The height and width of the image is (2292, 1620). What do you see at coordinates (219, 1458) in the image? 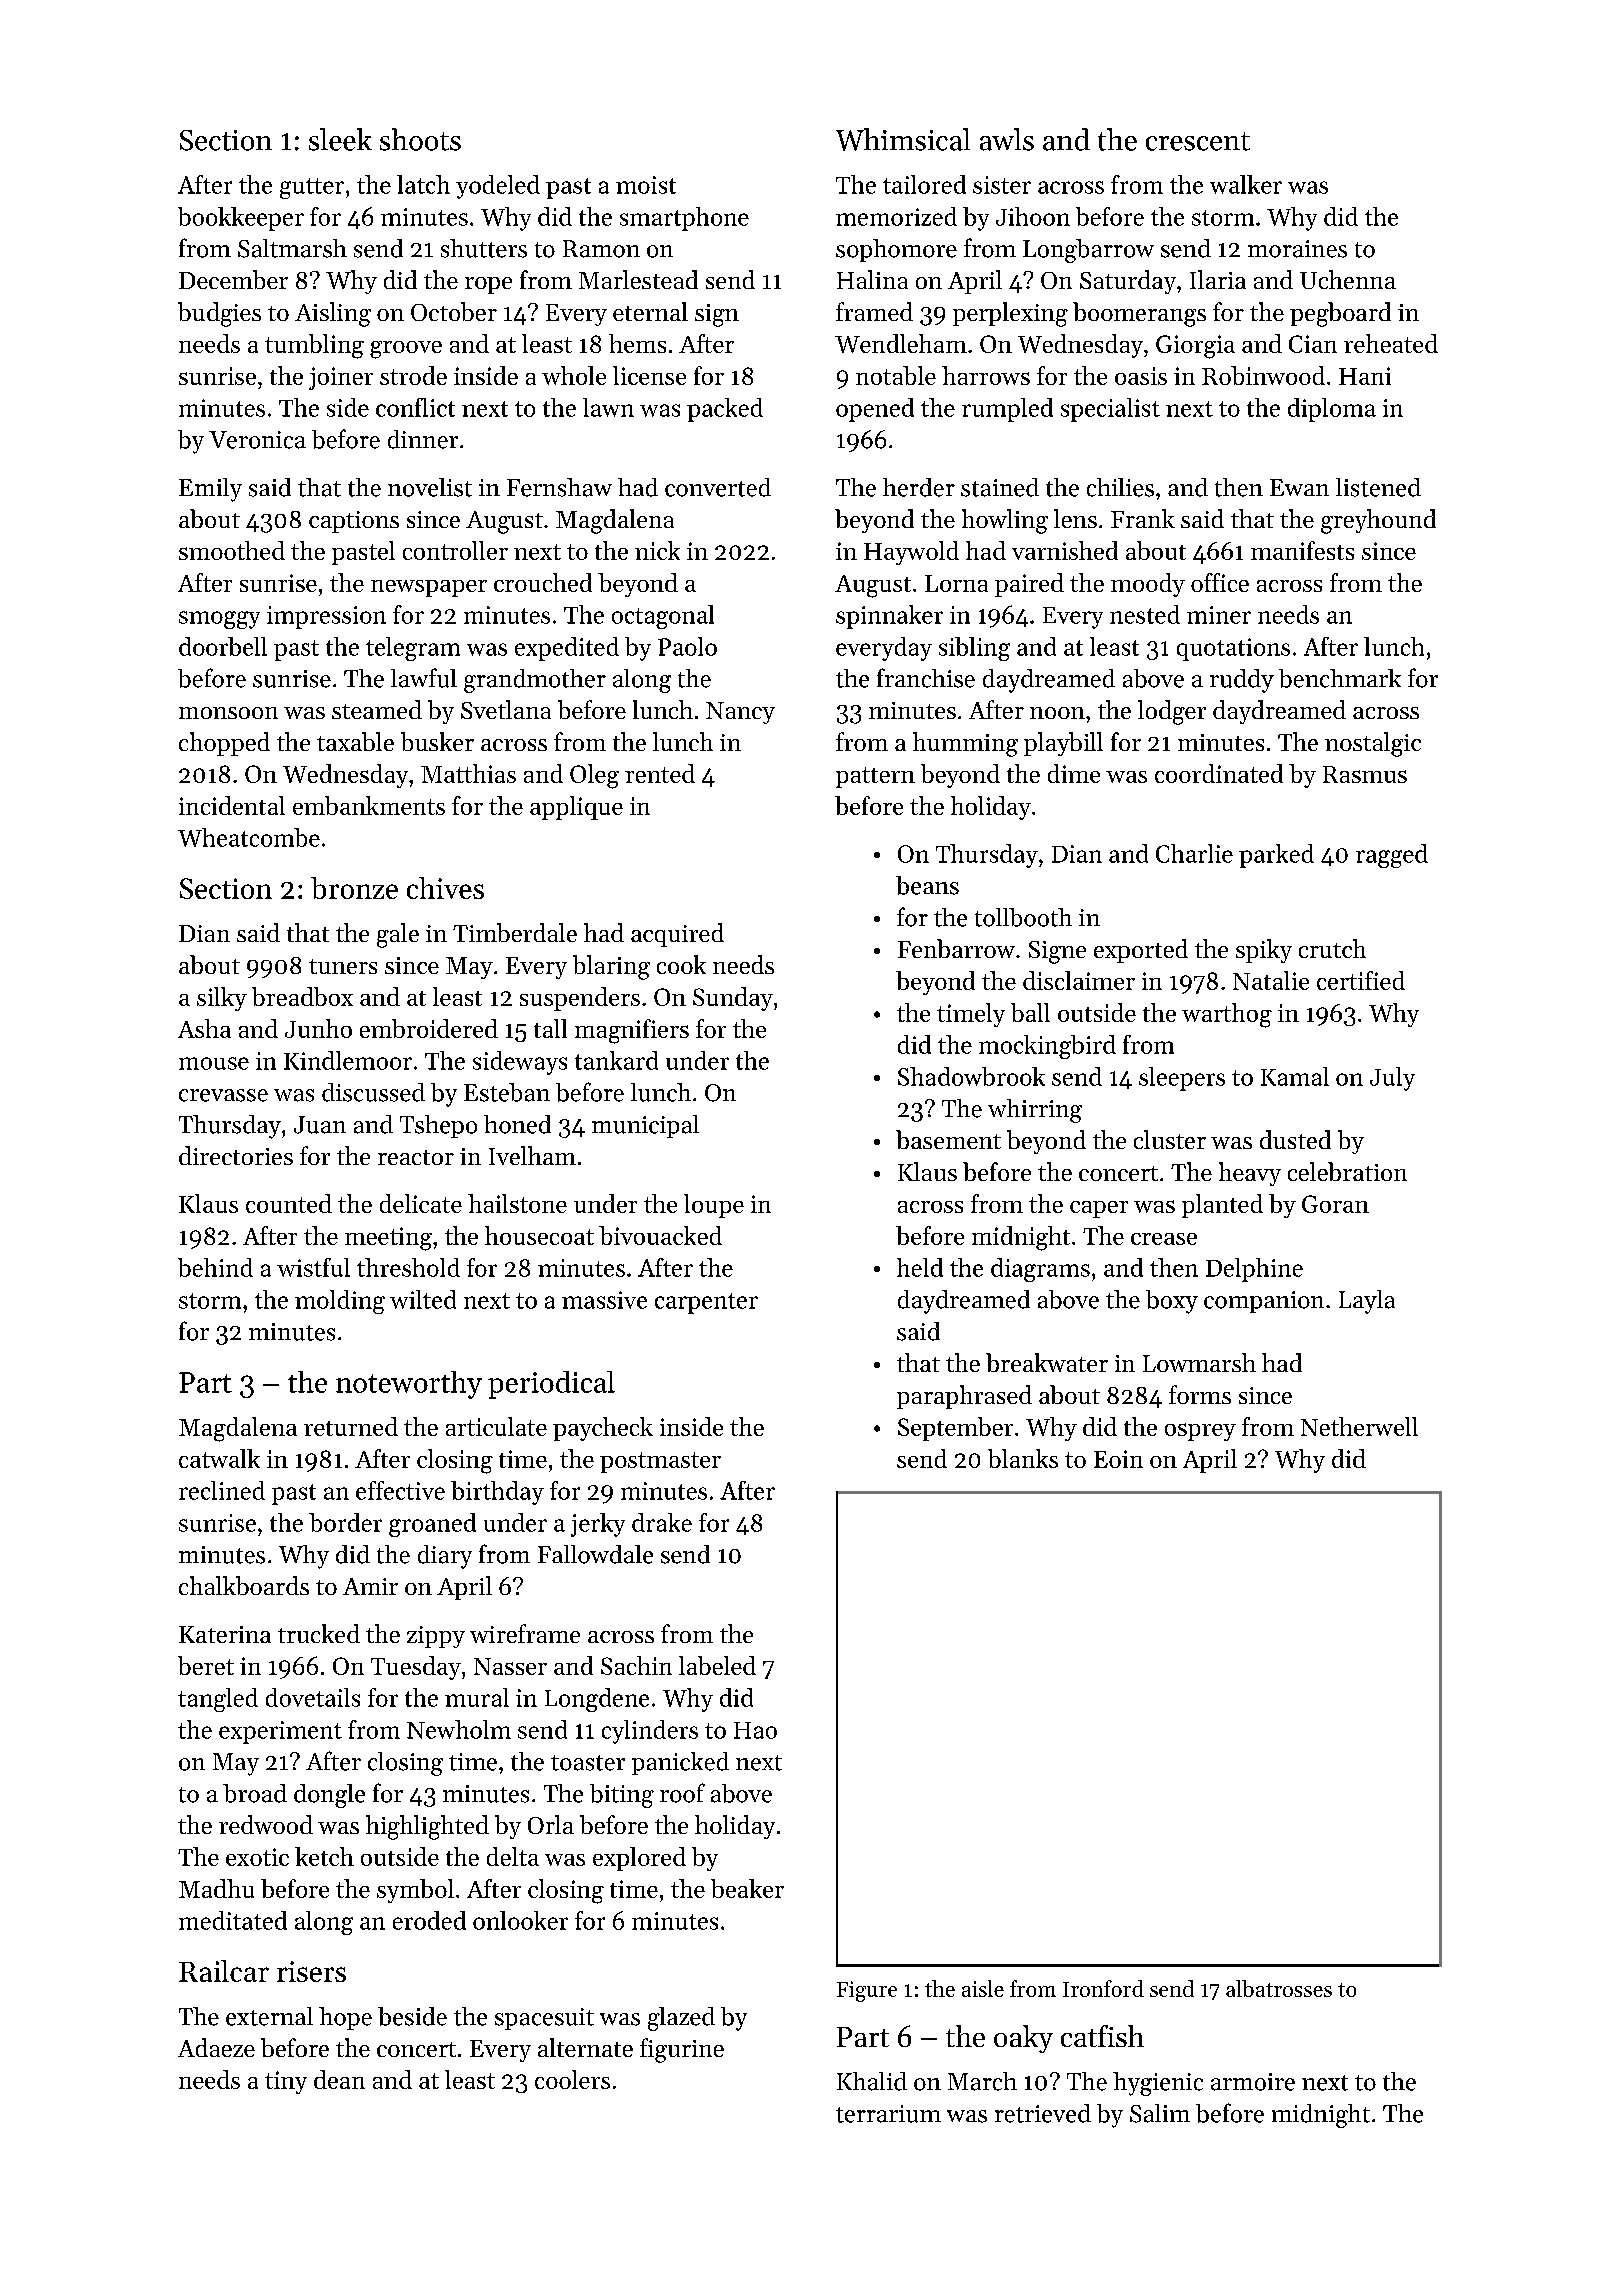
I see `catwalk` at bounding box center [219, 1458].
